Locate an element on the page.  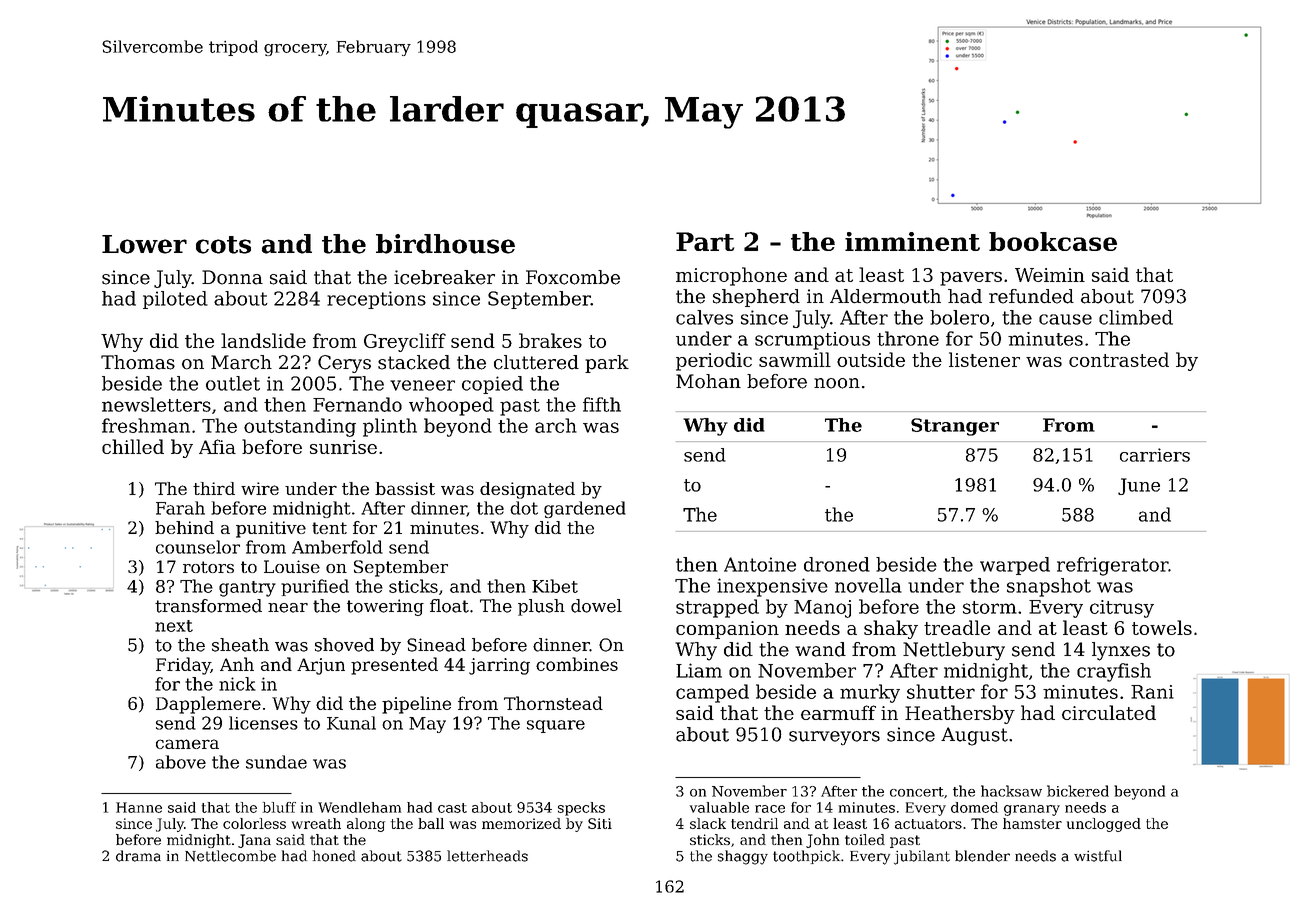
bolero is located at coordinates (959, 317).
